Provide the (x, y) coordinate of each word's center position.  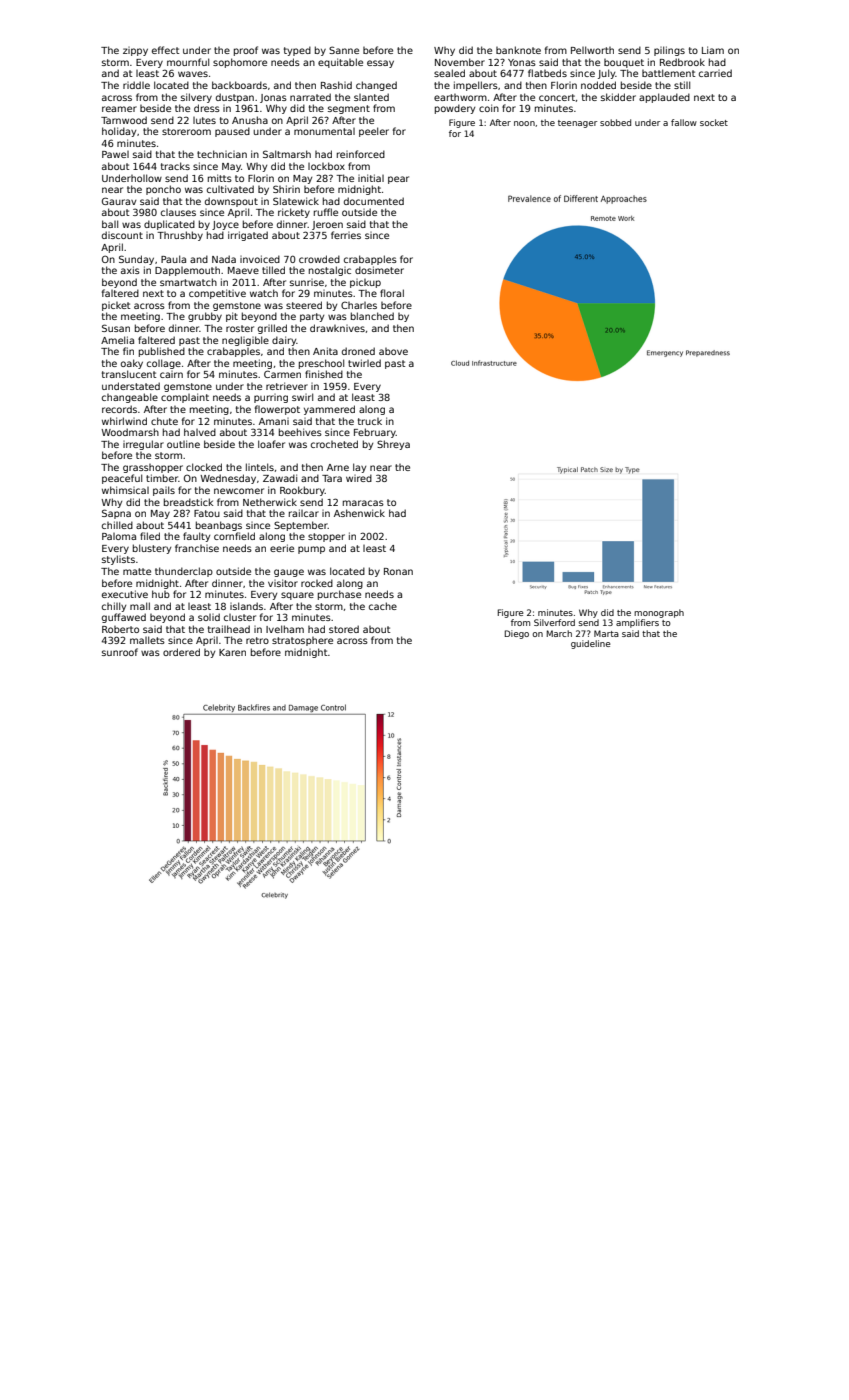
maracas (363, 503)
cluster (240, 617)
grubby (205, 317)
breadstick (188, 502)
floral (392, 293)
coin (489, 108)
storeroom (186, 131)
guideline (591, 644)
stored (344, 629)
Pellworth (592, 50)
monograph (659, 613)
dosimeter (379, 270)
